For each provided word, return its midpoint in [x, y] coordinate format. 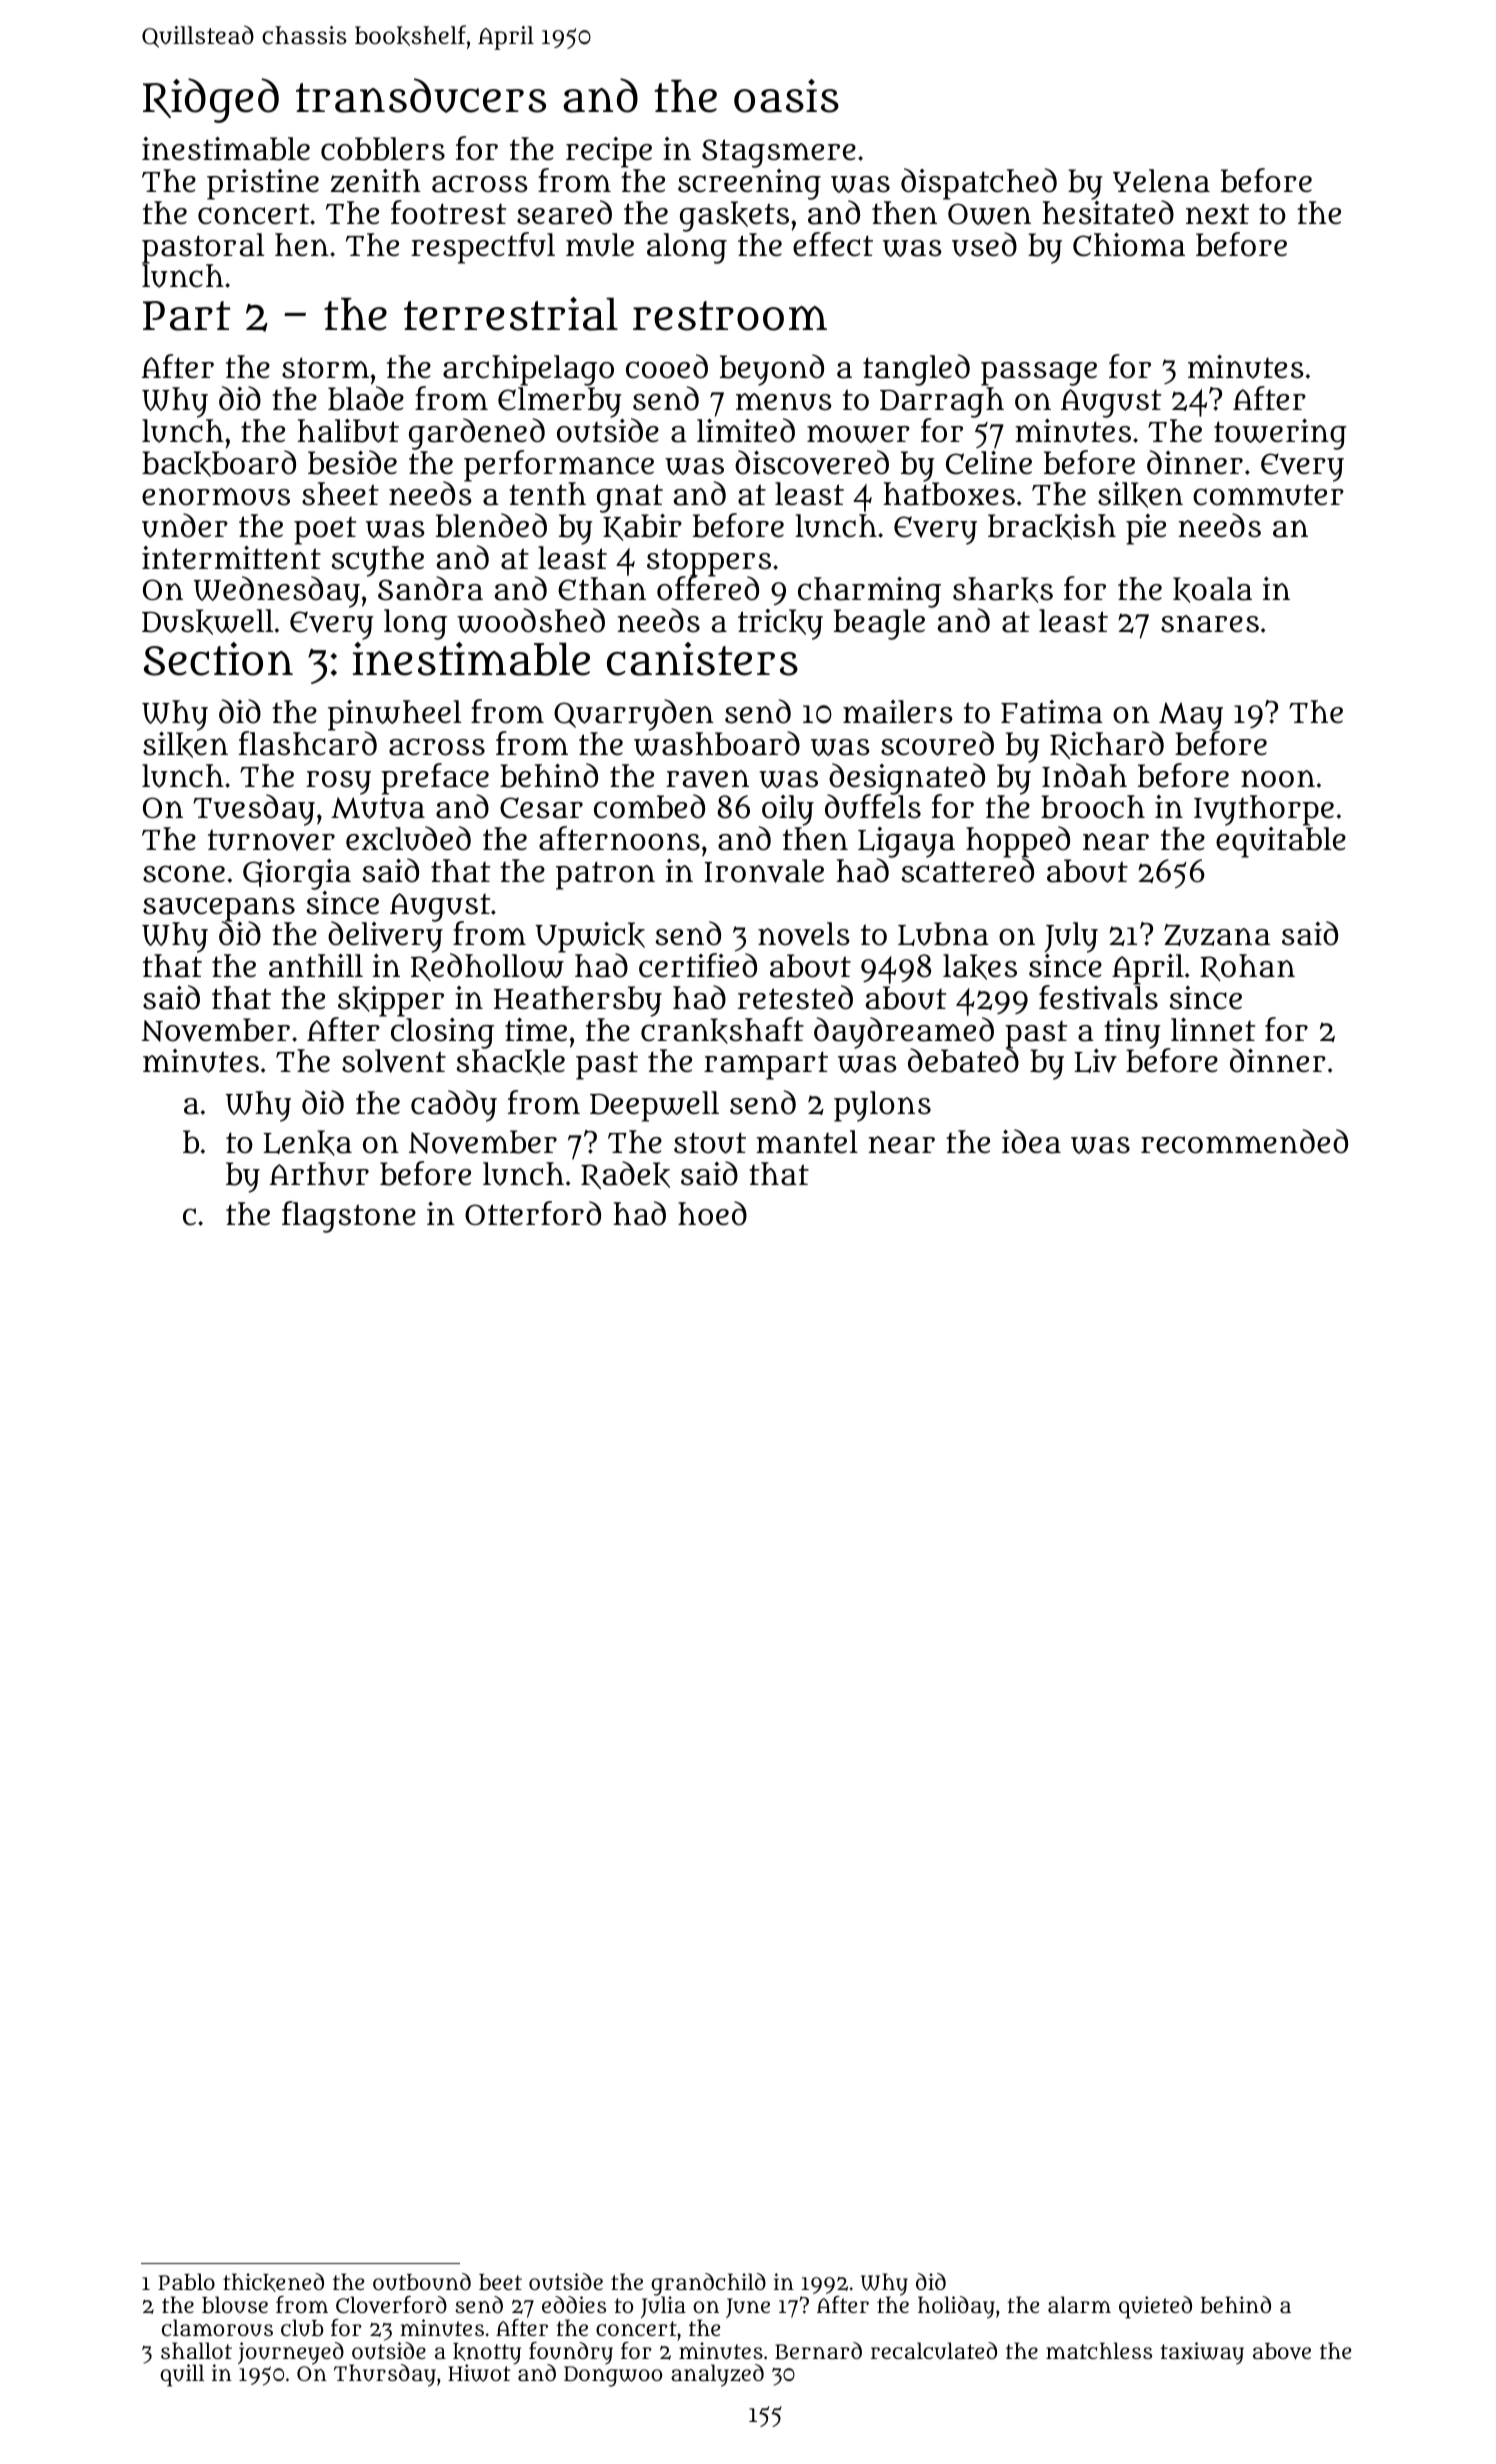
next [1217, 213]
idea [1031, 1141]
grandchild [708, 2284]
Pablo [186, 2282]
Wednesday [277, 592]
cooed [667, 366]
